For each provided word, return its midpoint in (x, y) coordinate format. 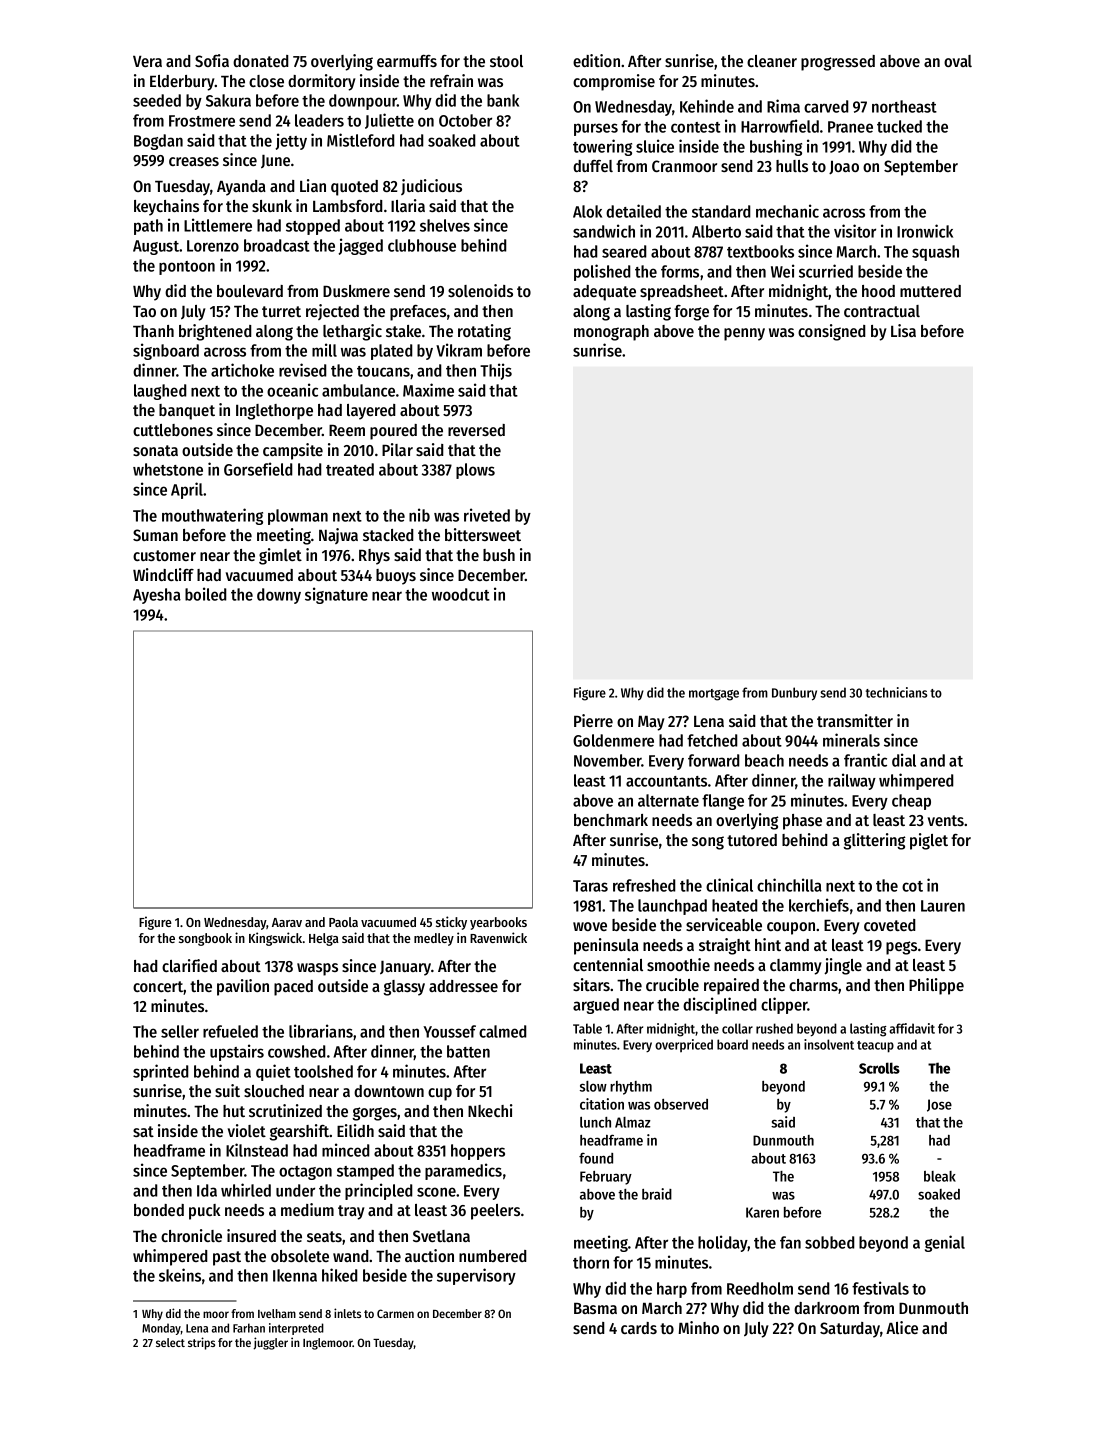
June (275, 161)
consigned (831, 332)
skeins (180, 1275)
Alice (902, 1327)
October (465, 120)
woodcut (461, 594)
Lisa (903, 330)
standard (721, 211)
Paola (343, 922)
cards (639, 1328)
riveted (487, 515)
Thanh (153, 331)
